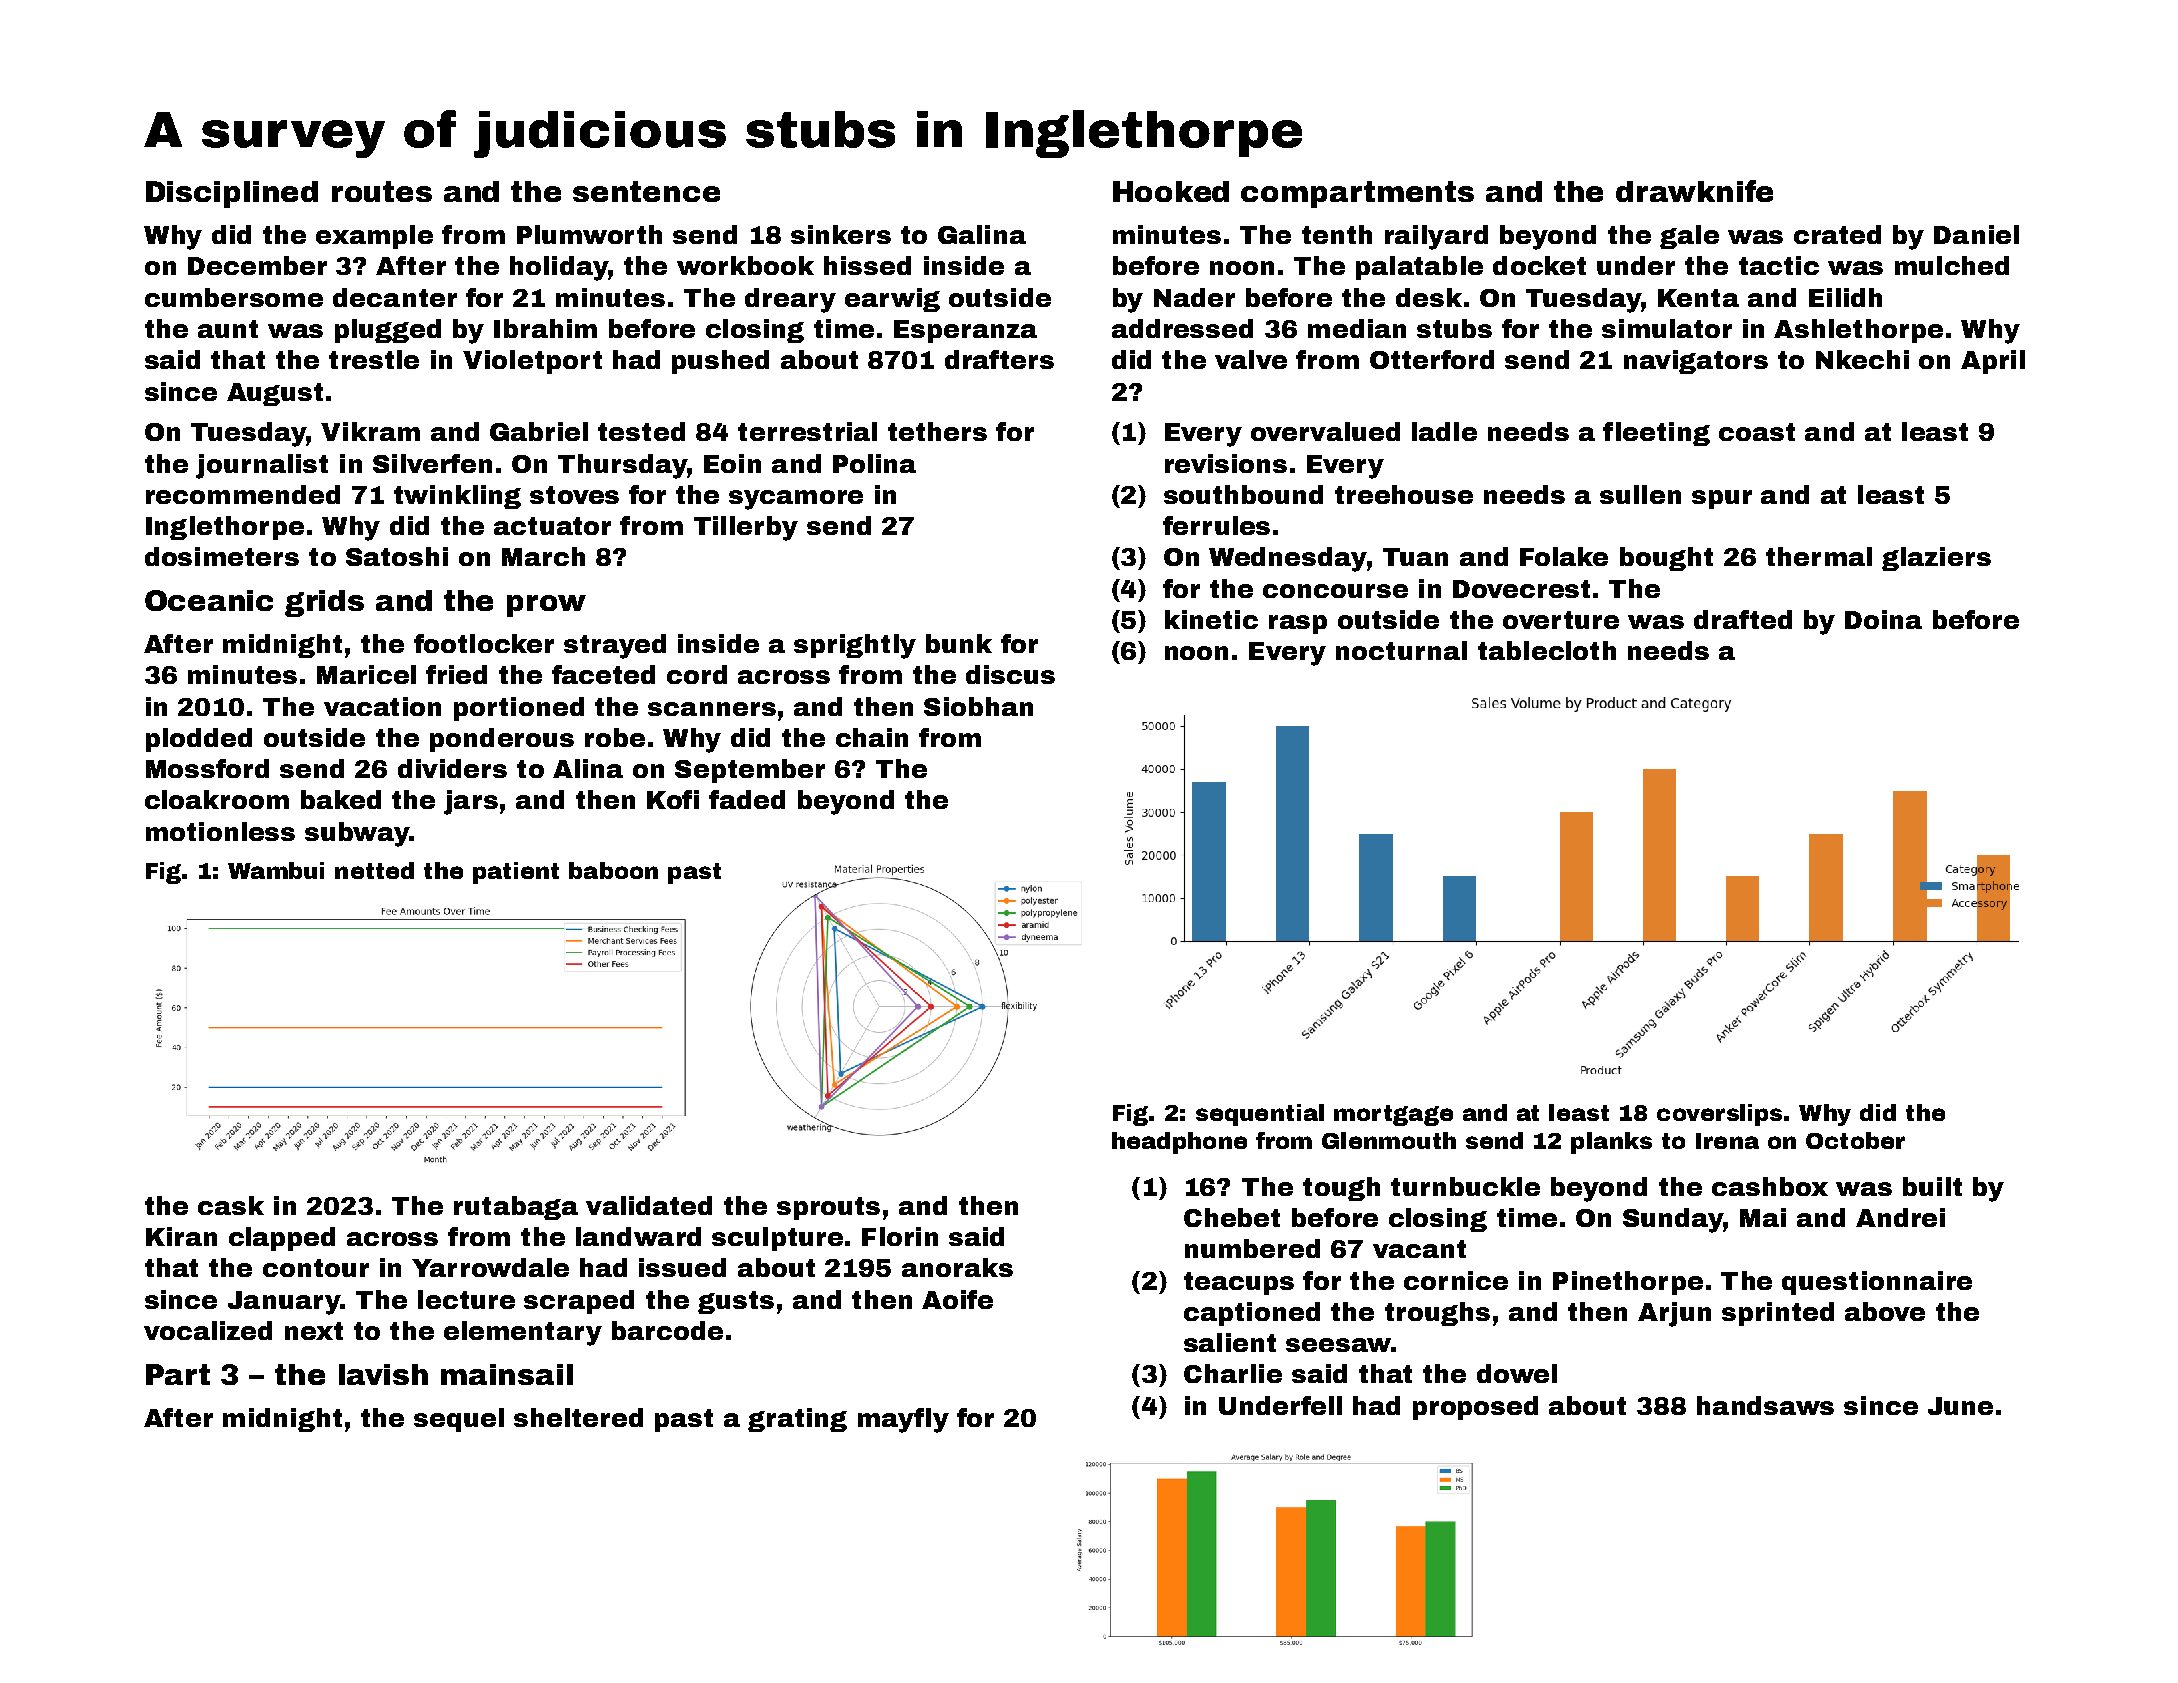 The image size is (2178, 1683). What do you see at coordinates (490, 1267) in the screenshot?
I see `Yarrowdale` at bounding box center [490, 1267].
